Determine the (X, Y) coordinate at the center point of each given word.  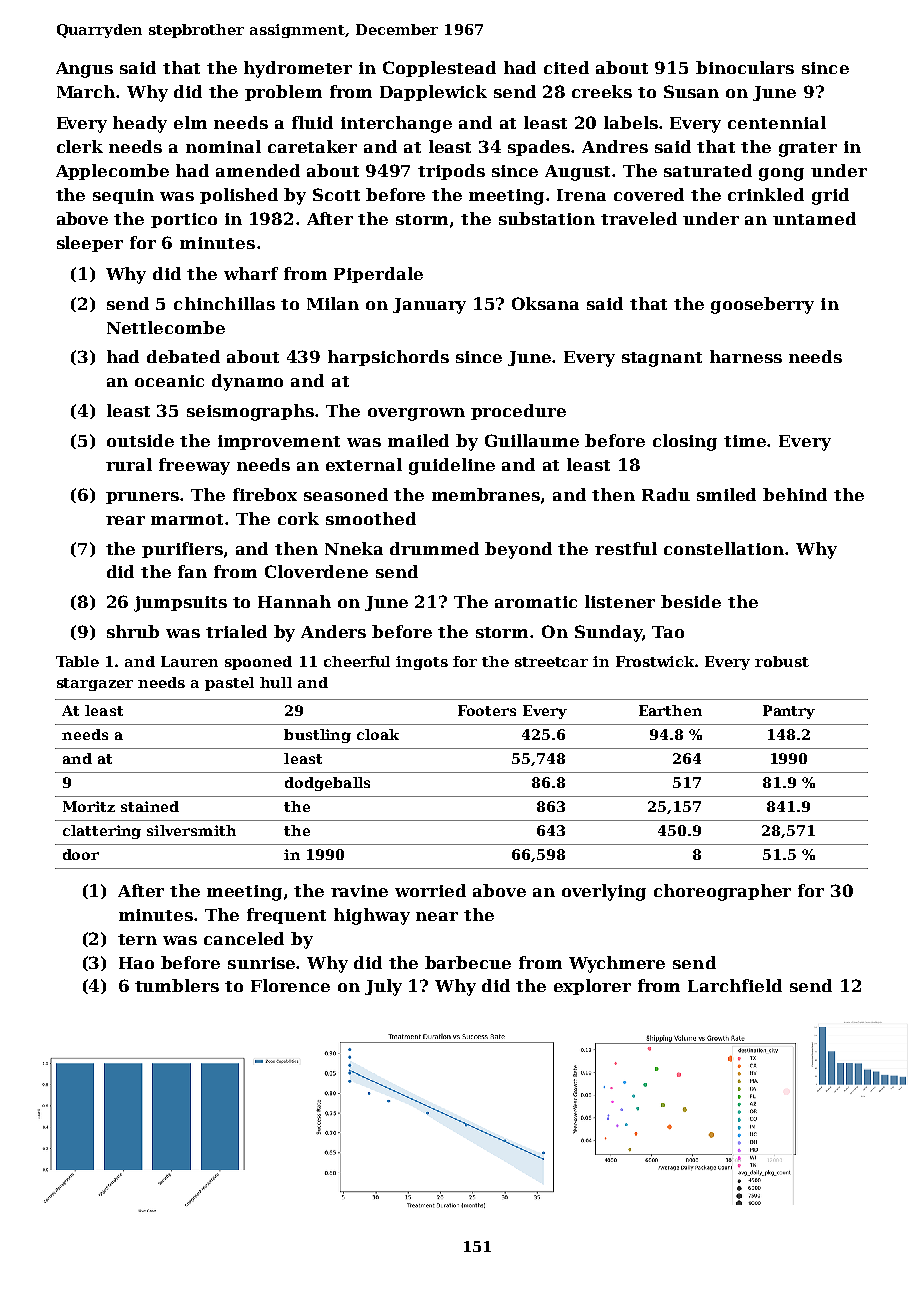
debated (183, 356)
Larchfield (735, 985)
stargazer (95, 684)
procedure (518, 412)
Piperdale (378, 275)
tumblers (177, 985)
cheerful (357, 661)
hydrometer (298, 69)
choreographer (722, 892)
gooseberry (762, 305)
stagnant (662, 359)
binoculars (745, 67)
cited (566, 67)
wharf (251, 273)
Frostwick (656, 661)
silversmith (191, 830)
